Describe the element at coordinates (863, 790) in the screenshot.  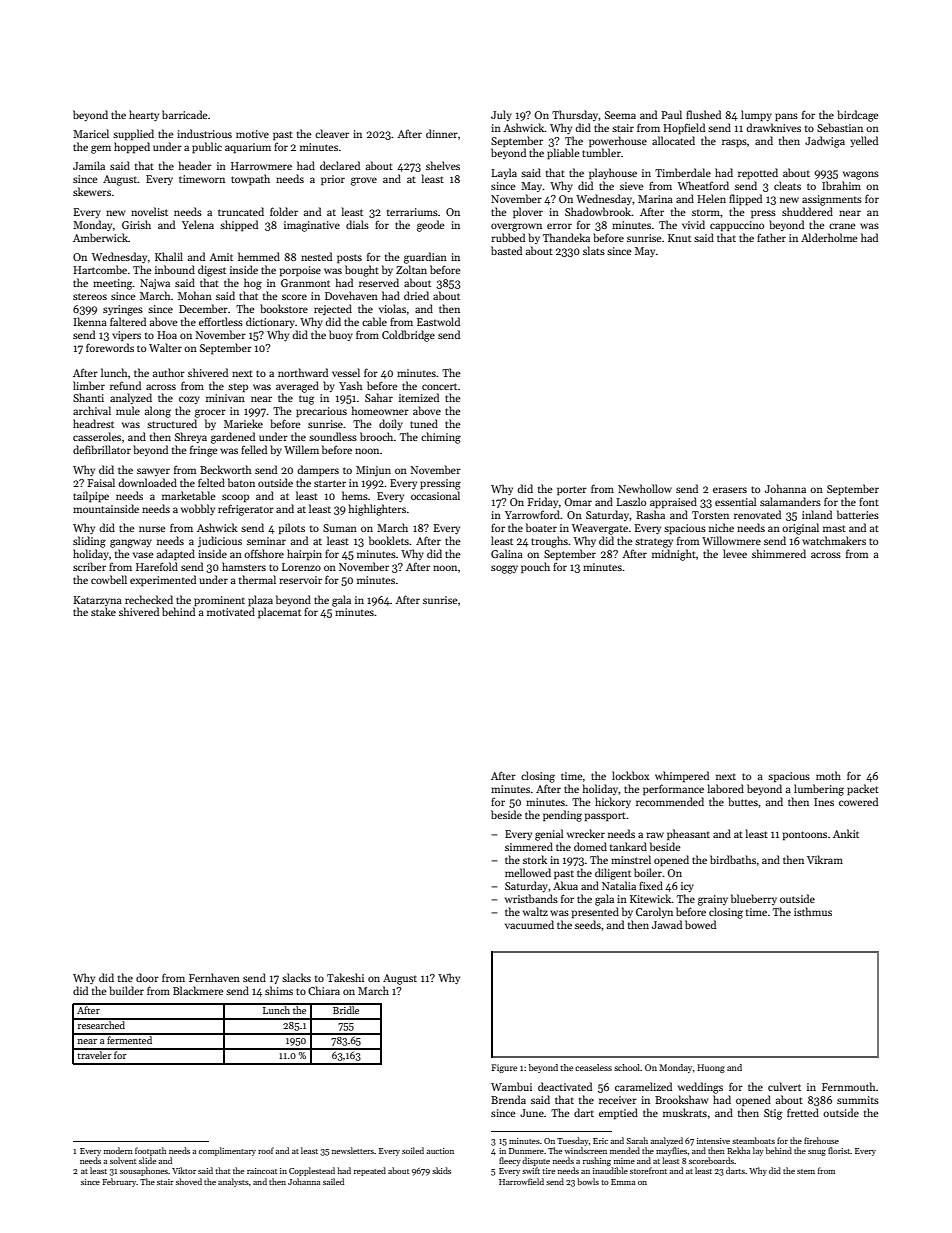
I see `packet` at that location.
